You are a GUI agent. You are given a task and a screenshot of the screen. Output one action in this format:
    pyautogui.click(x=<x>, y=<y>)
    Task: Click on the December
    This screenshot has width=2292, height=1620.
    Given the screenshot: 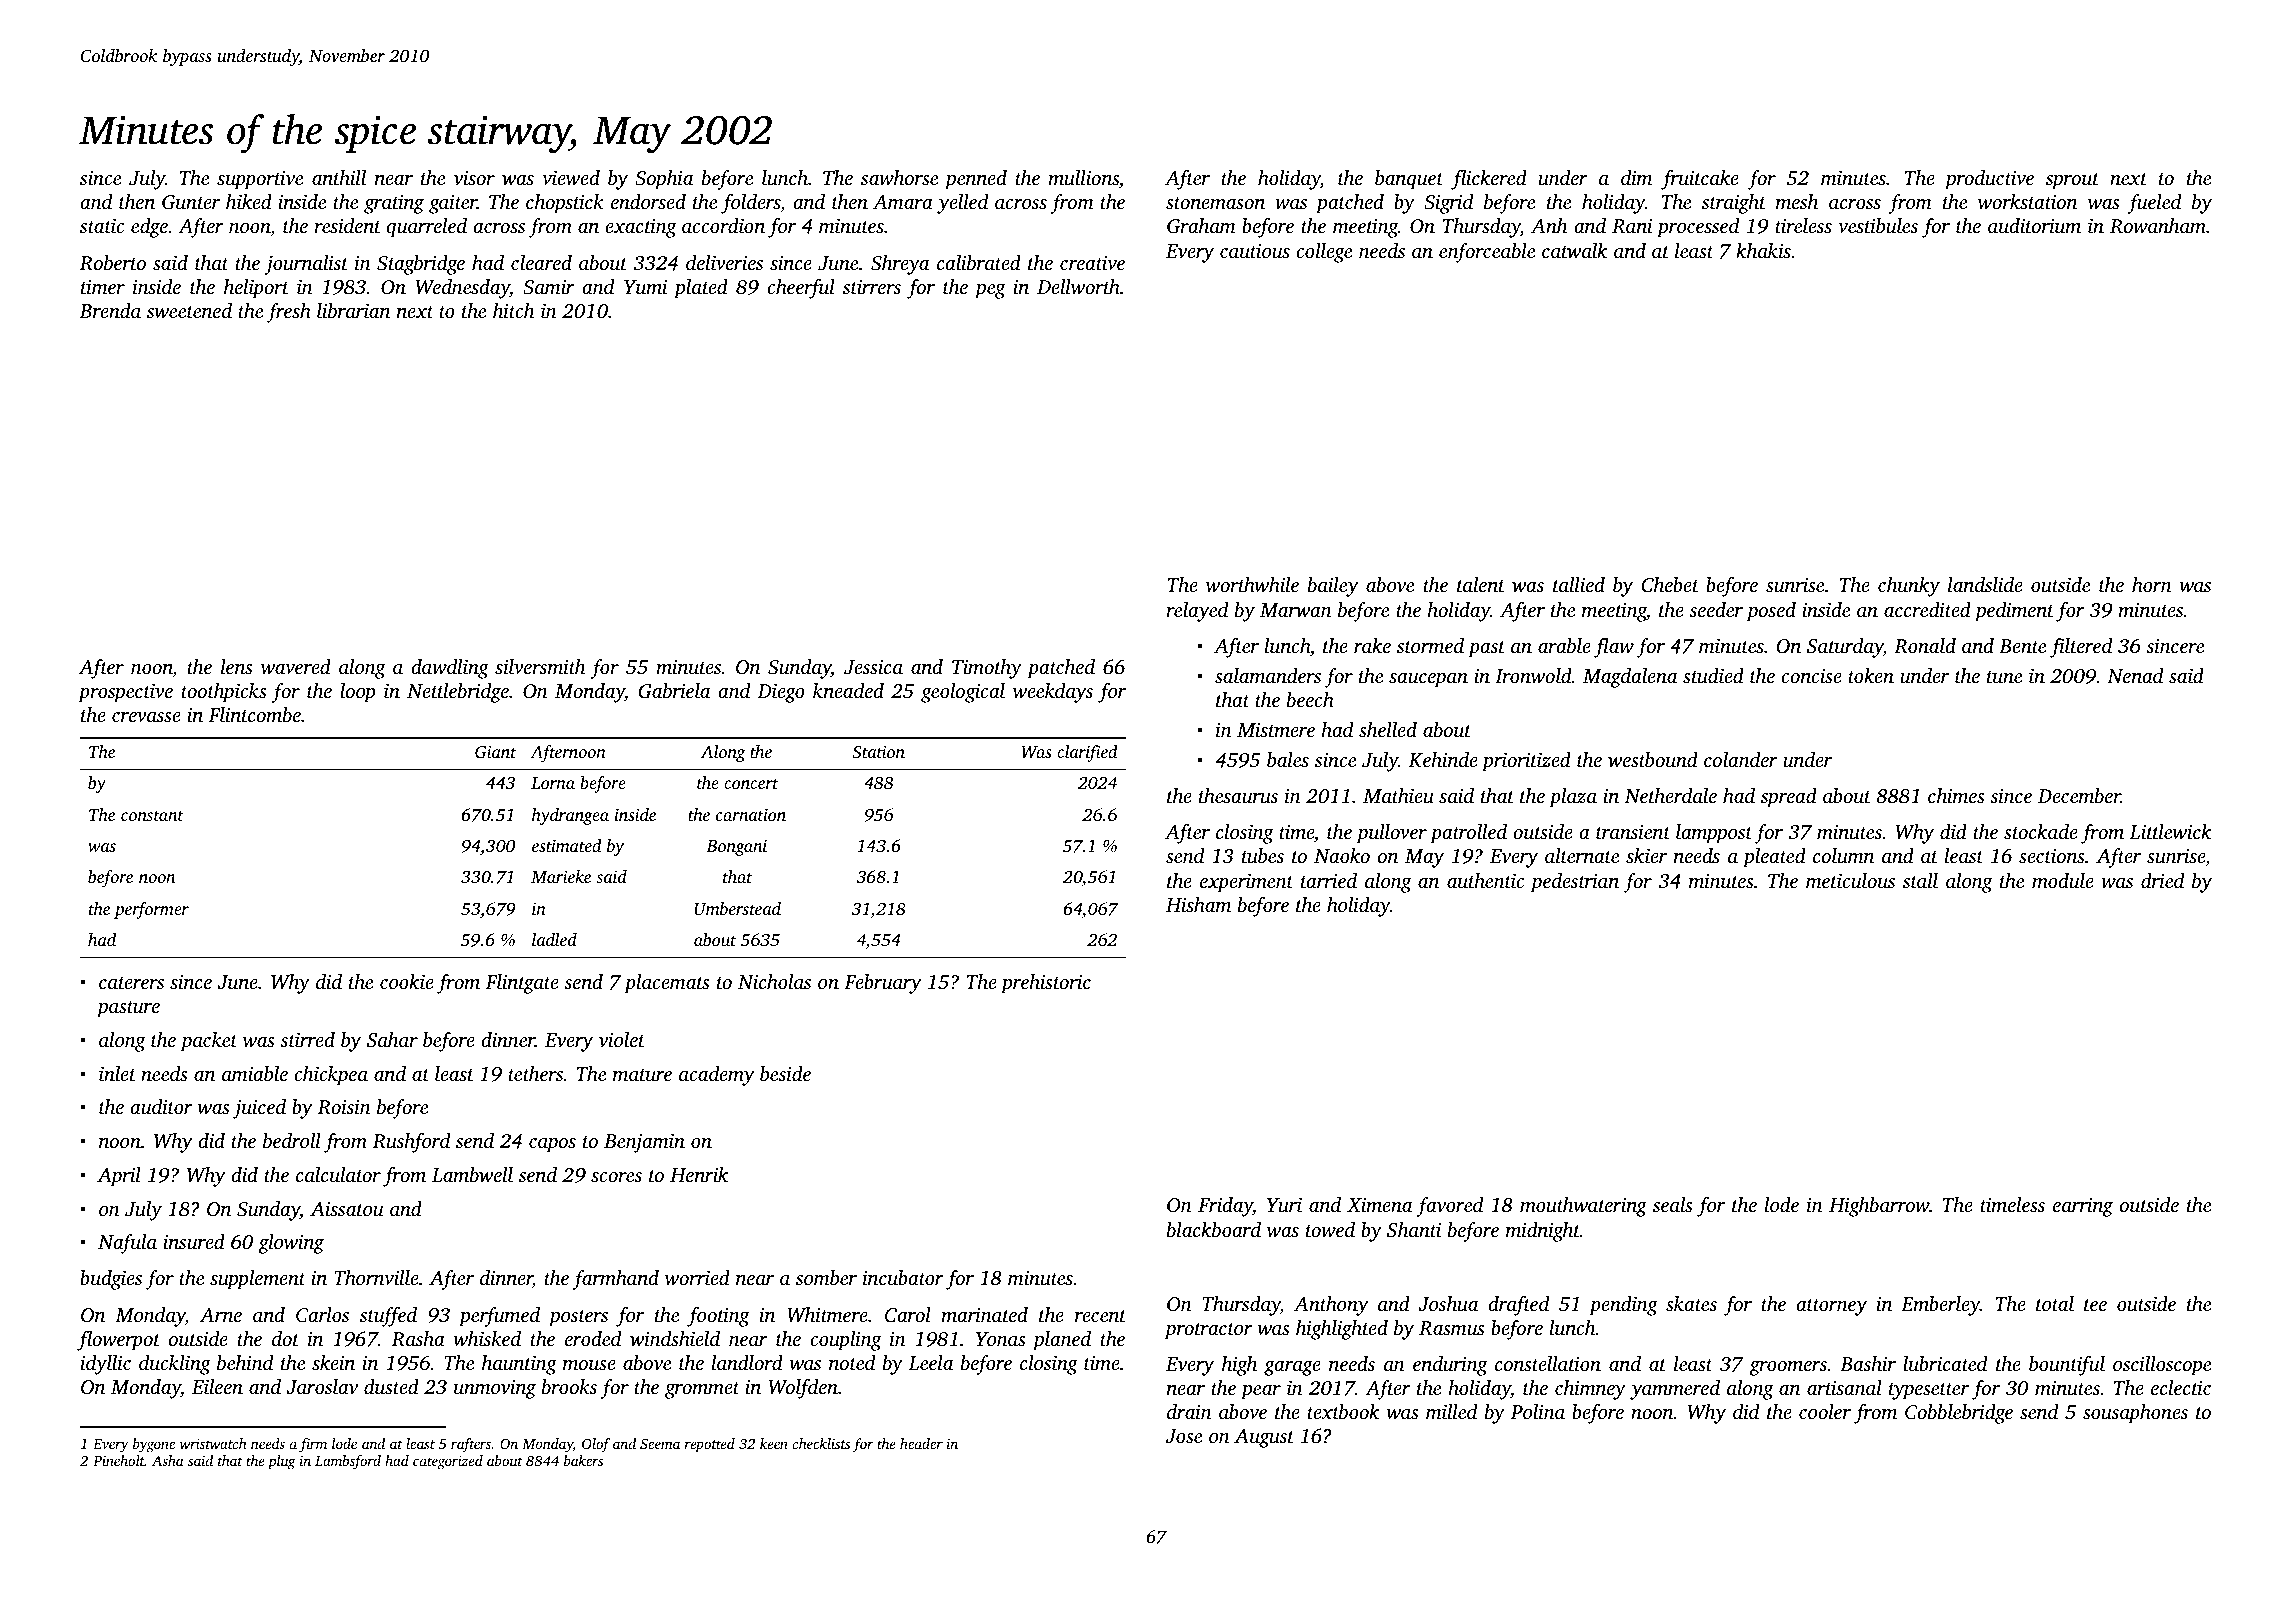 What is the action you would take?
    pyautogui.click(x=2079, y=795)
